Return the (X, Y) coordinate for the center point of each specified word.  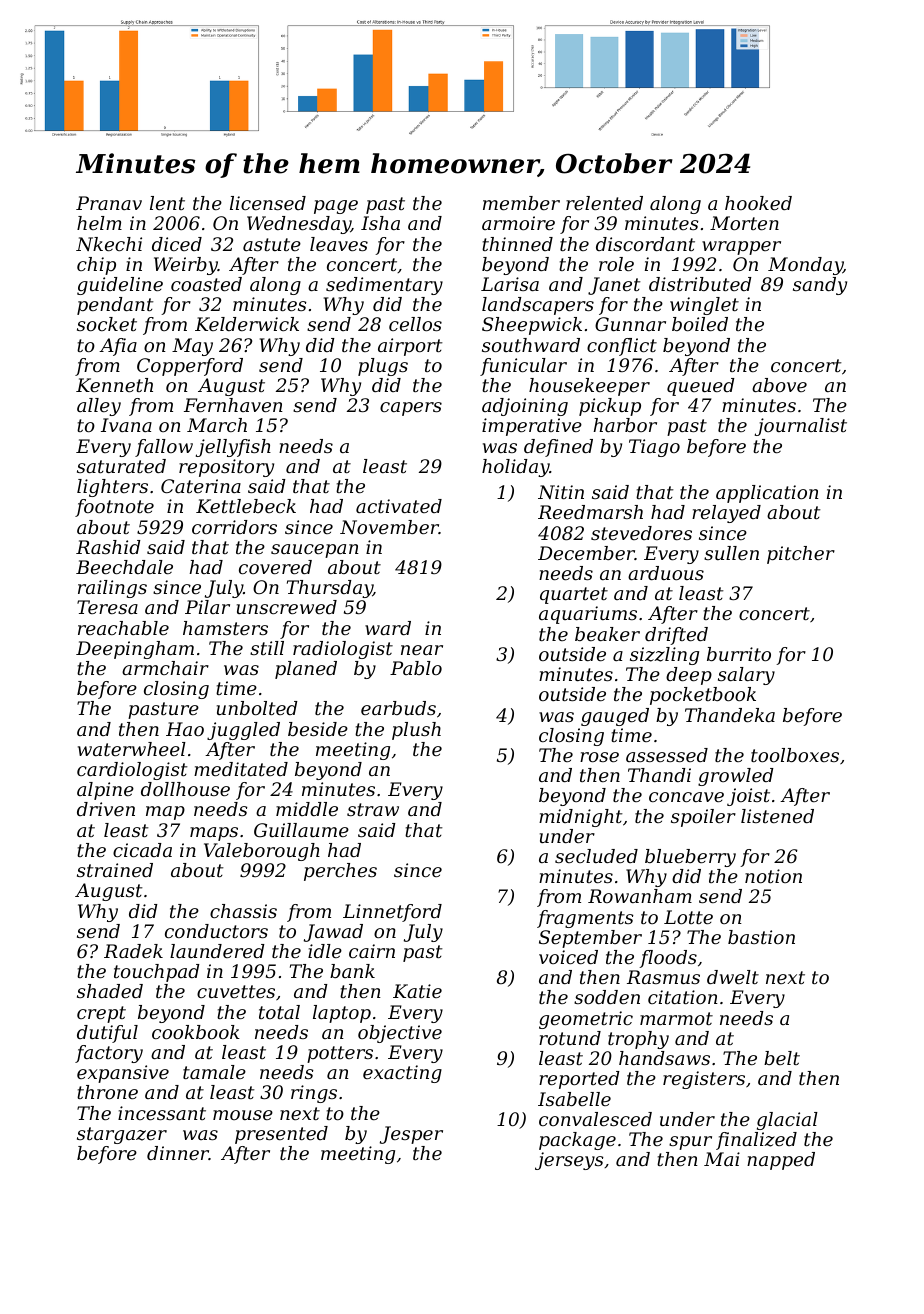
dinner (178, 1153)
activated (399, 506)
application (767, 494)
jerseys (569, 1161)
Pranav (109, 203)
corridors (234, 527)
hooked (758, 203)
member (521, 203)
